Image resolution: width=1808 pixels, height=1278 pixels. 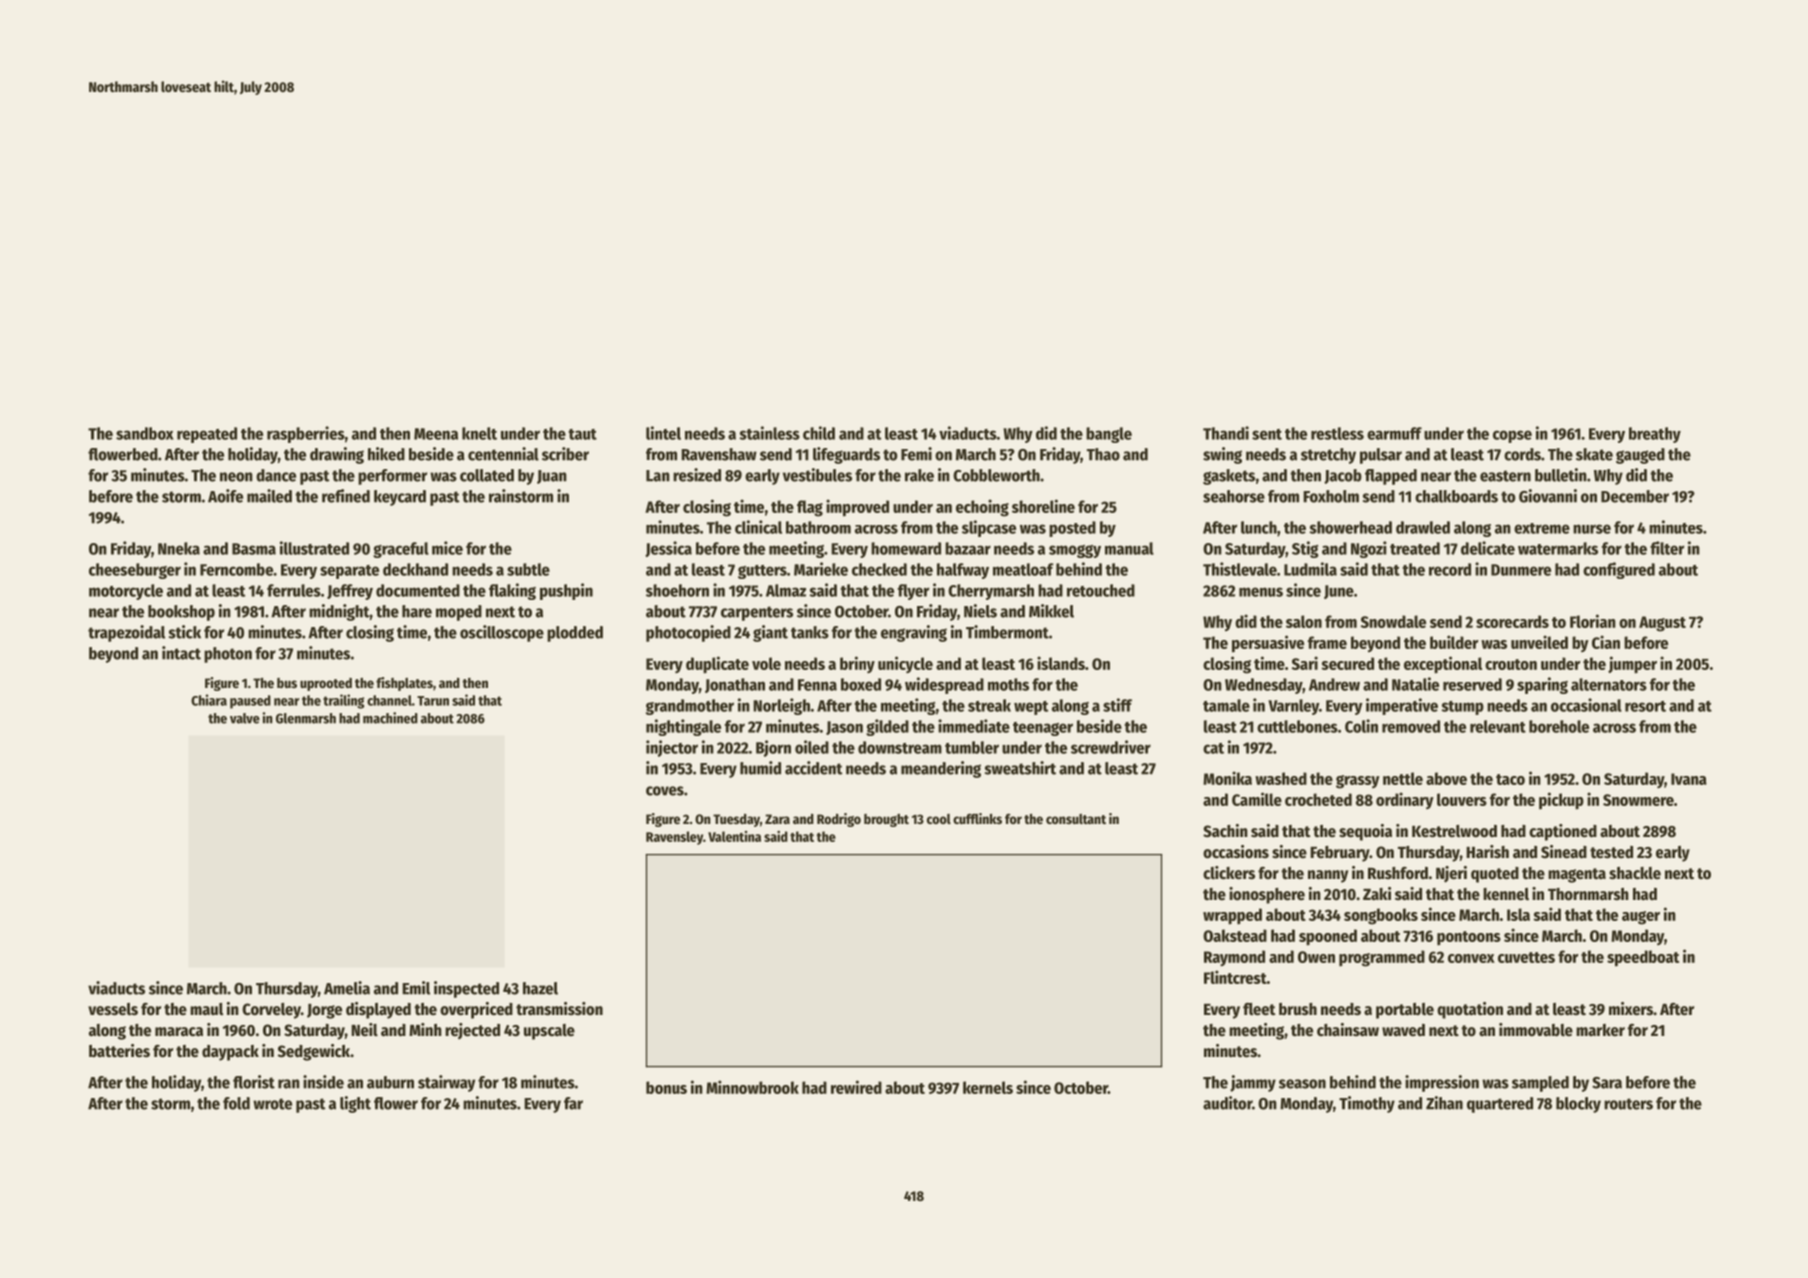 What do you see at coordinates (1667, 548) in the page?
I see `filter` at bounding box center [1667, 548].
